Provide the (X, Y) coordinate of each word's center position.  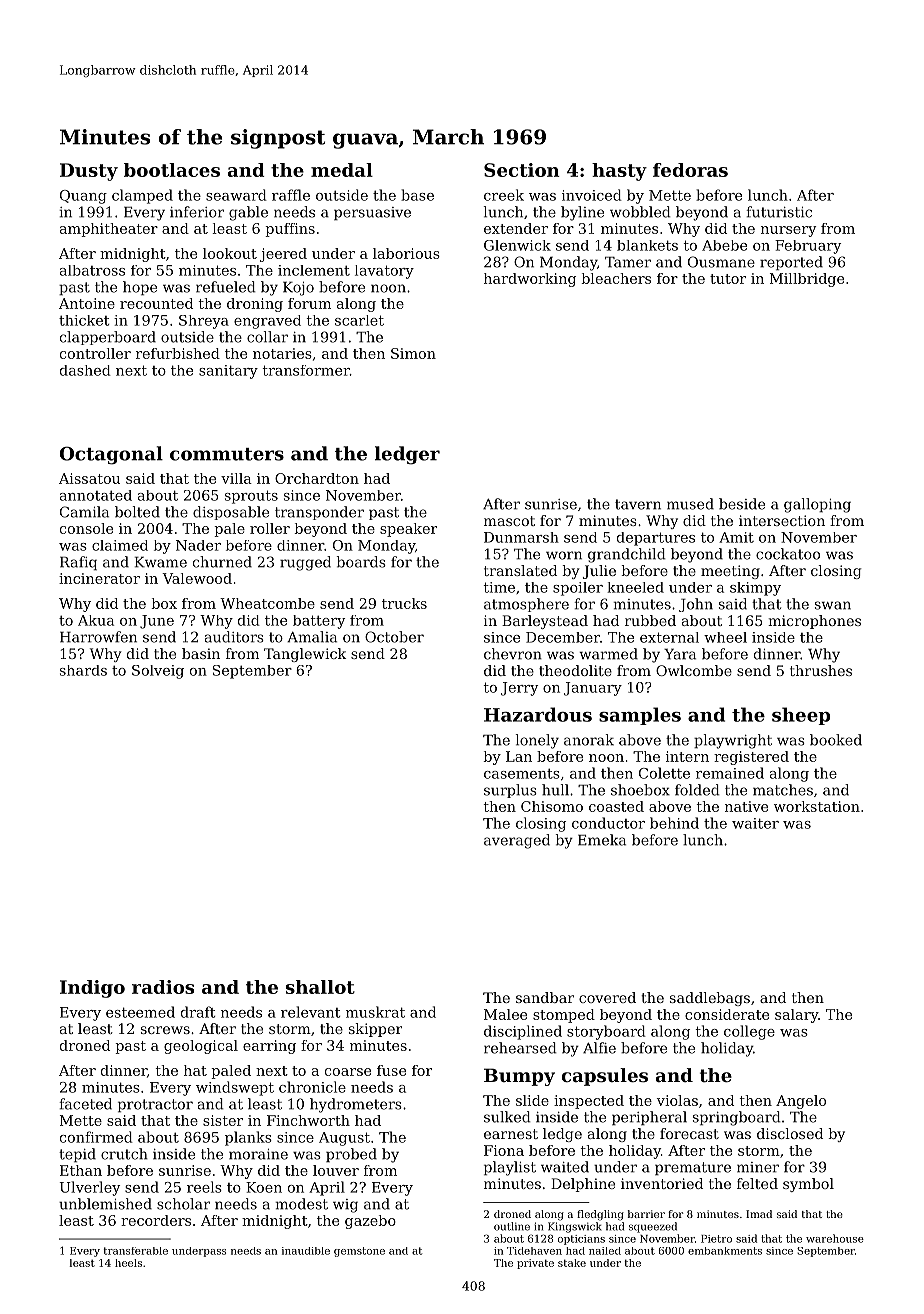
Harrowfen (98, 637)
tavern (638, 504)
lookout (230, 253)
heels (128, 1263)
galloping (817, 505)
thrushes (821, 670)
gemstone (359, 1252)
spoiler (578, 589)
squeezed (653, 1227)
